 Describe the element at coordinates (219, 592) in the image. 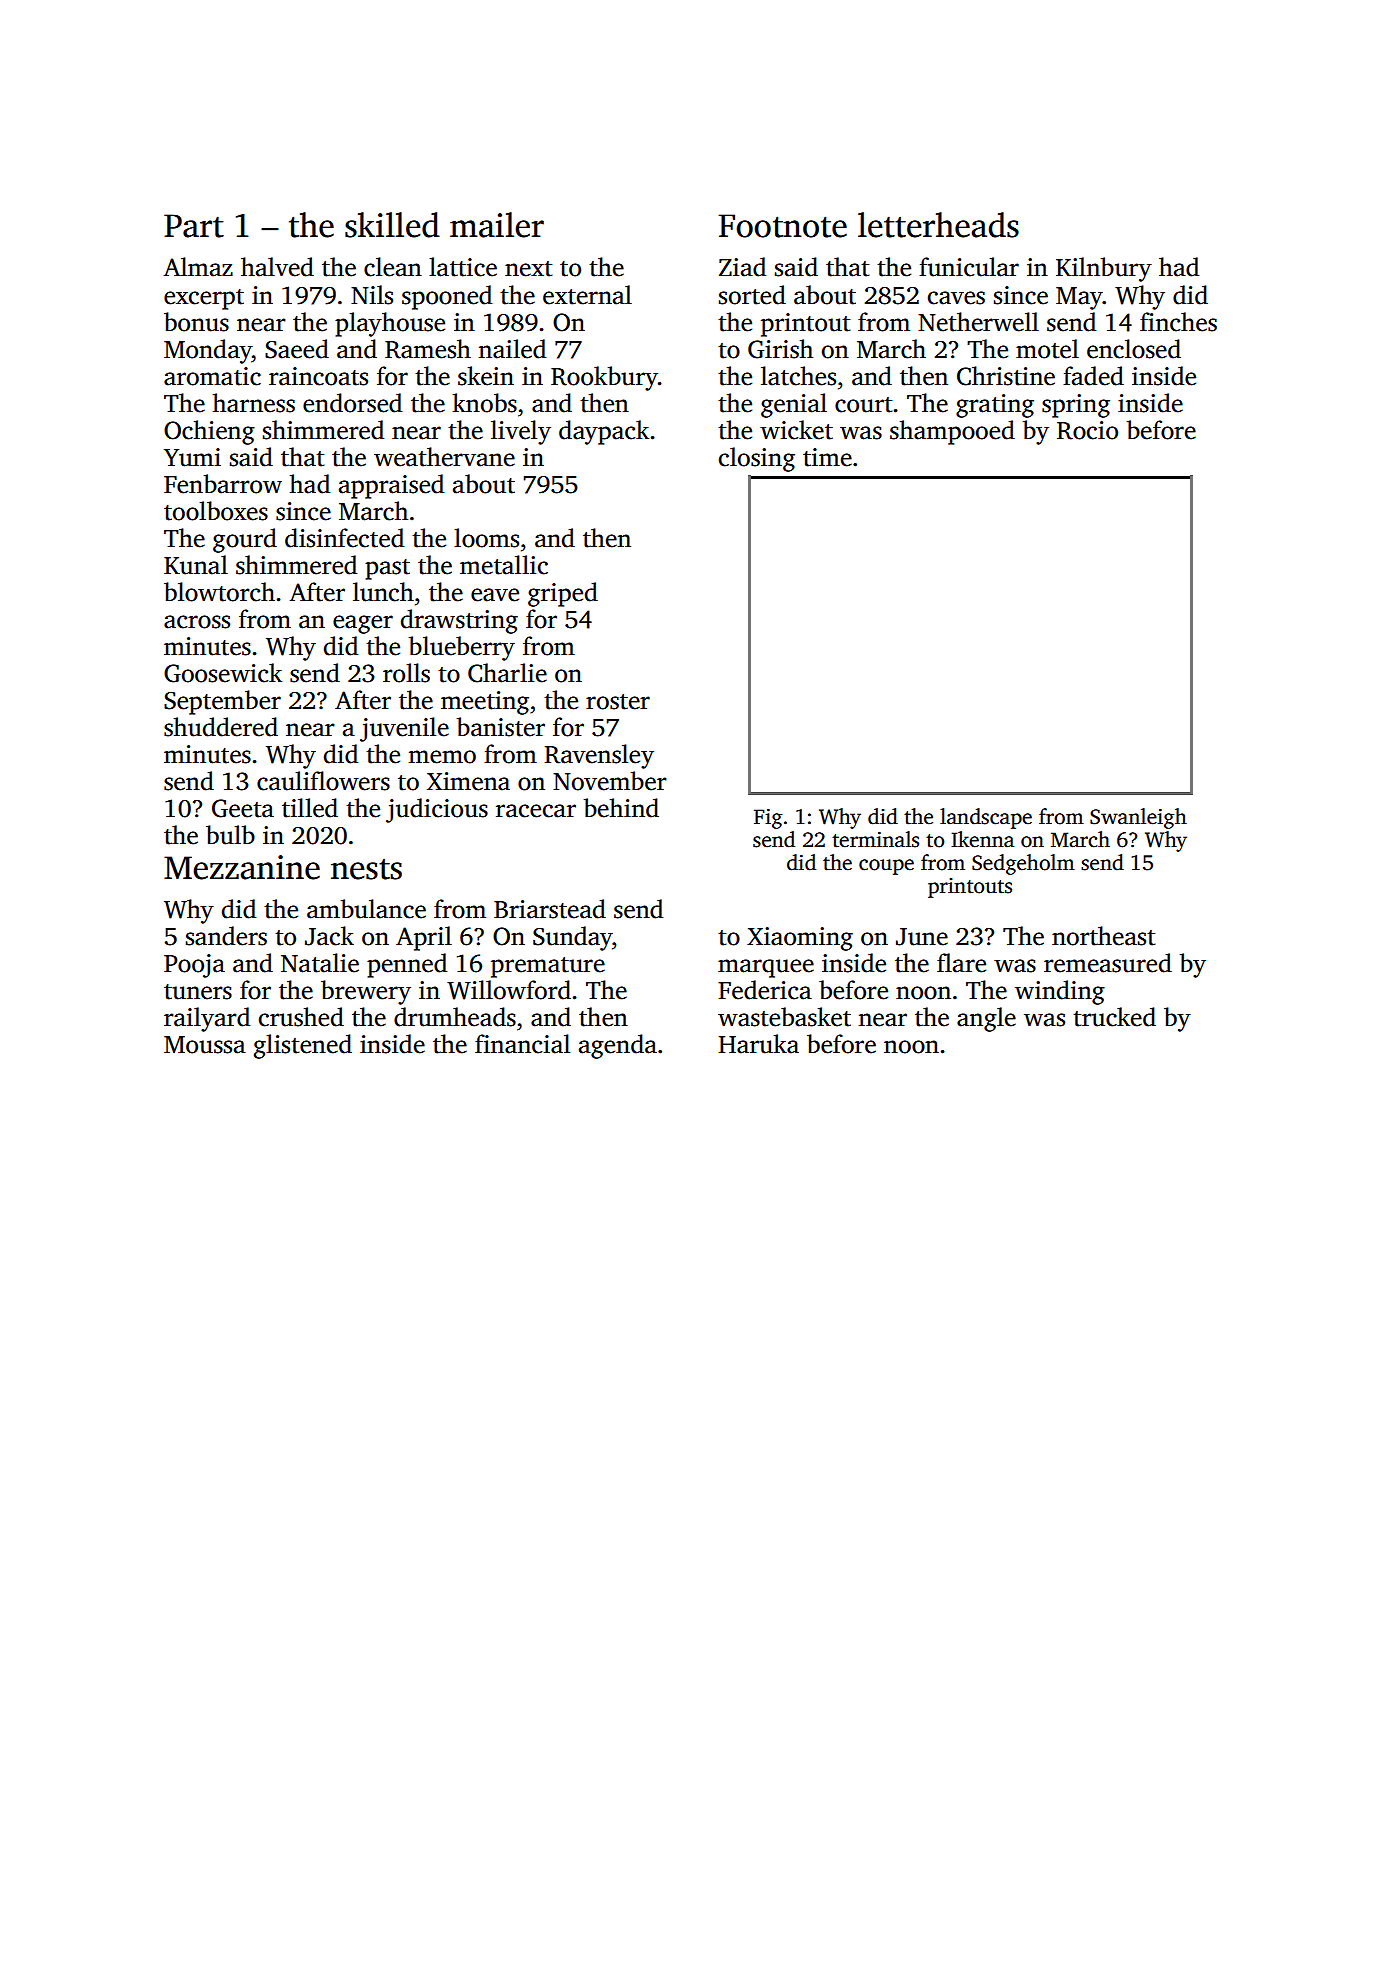

I see `blowtorch` at that location.
